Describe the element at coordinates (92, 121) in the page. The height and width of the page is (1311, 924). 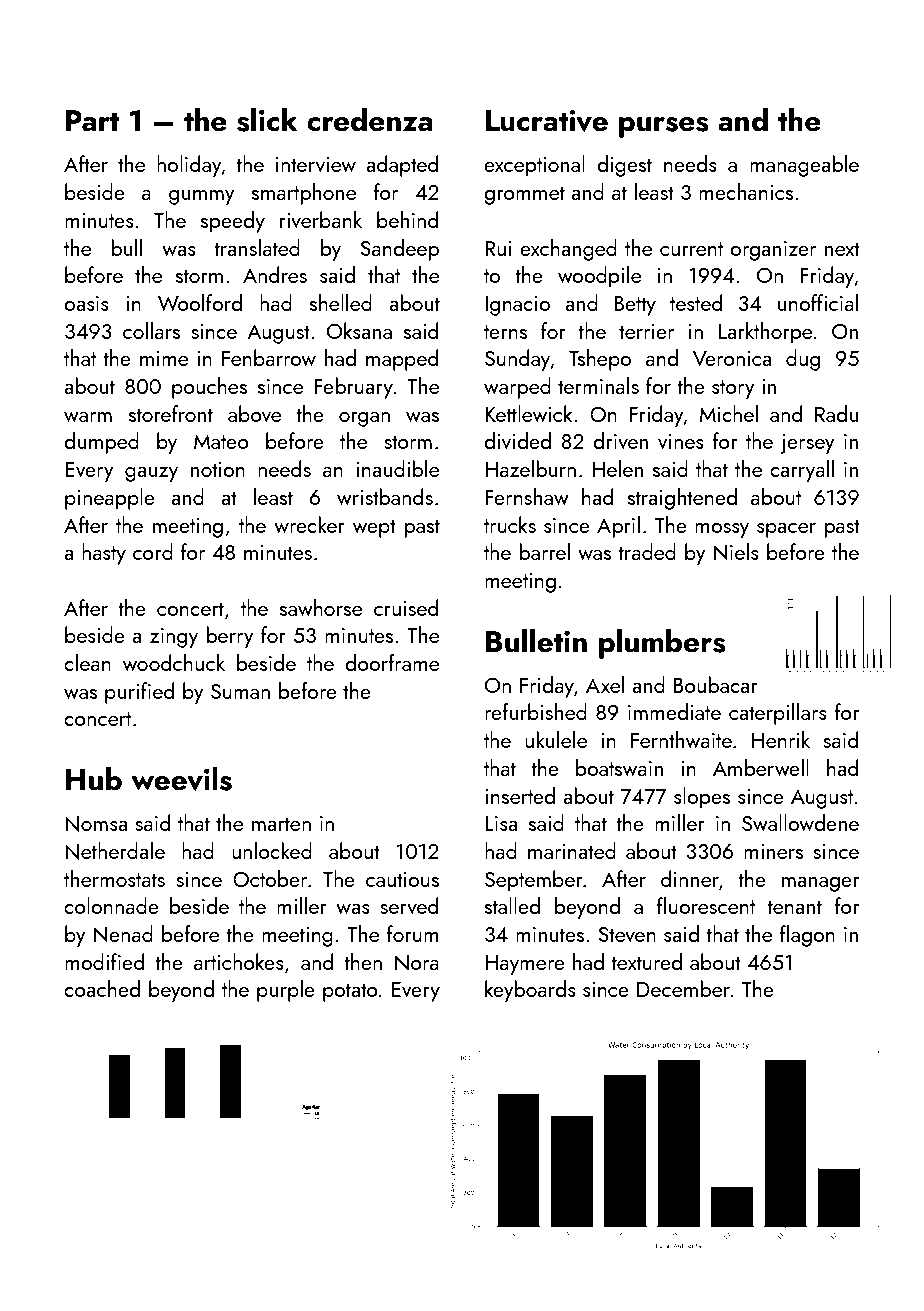
I see `Part` at that location.
